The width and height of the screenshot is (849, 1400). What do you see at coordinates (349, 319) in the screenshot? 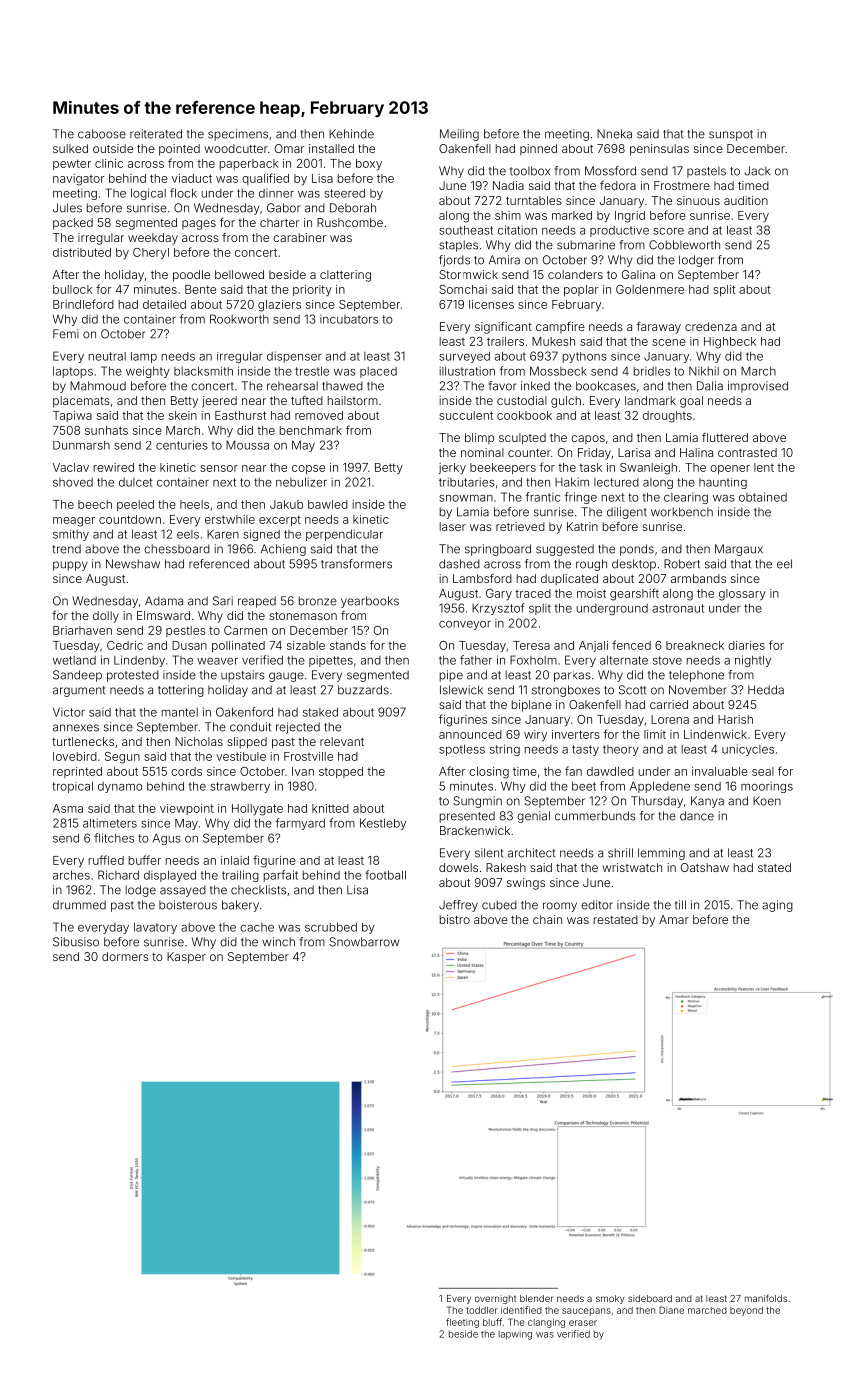
I see `incubators` at bounding box center [349, 319].
